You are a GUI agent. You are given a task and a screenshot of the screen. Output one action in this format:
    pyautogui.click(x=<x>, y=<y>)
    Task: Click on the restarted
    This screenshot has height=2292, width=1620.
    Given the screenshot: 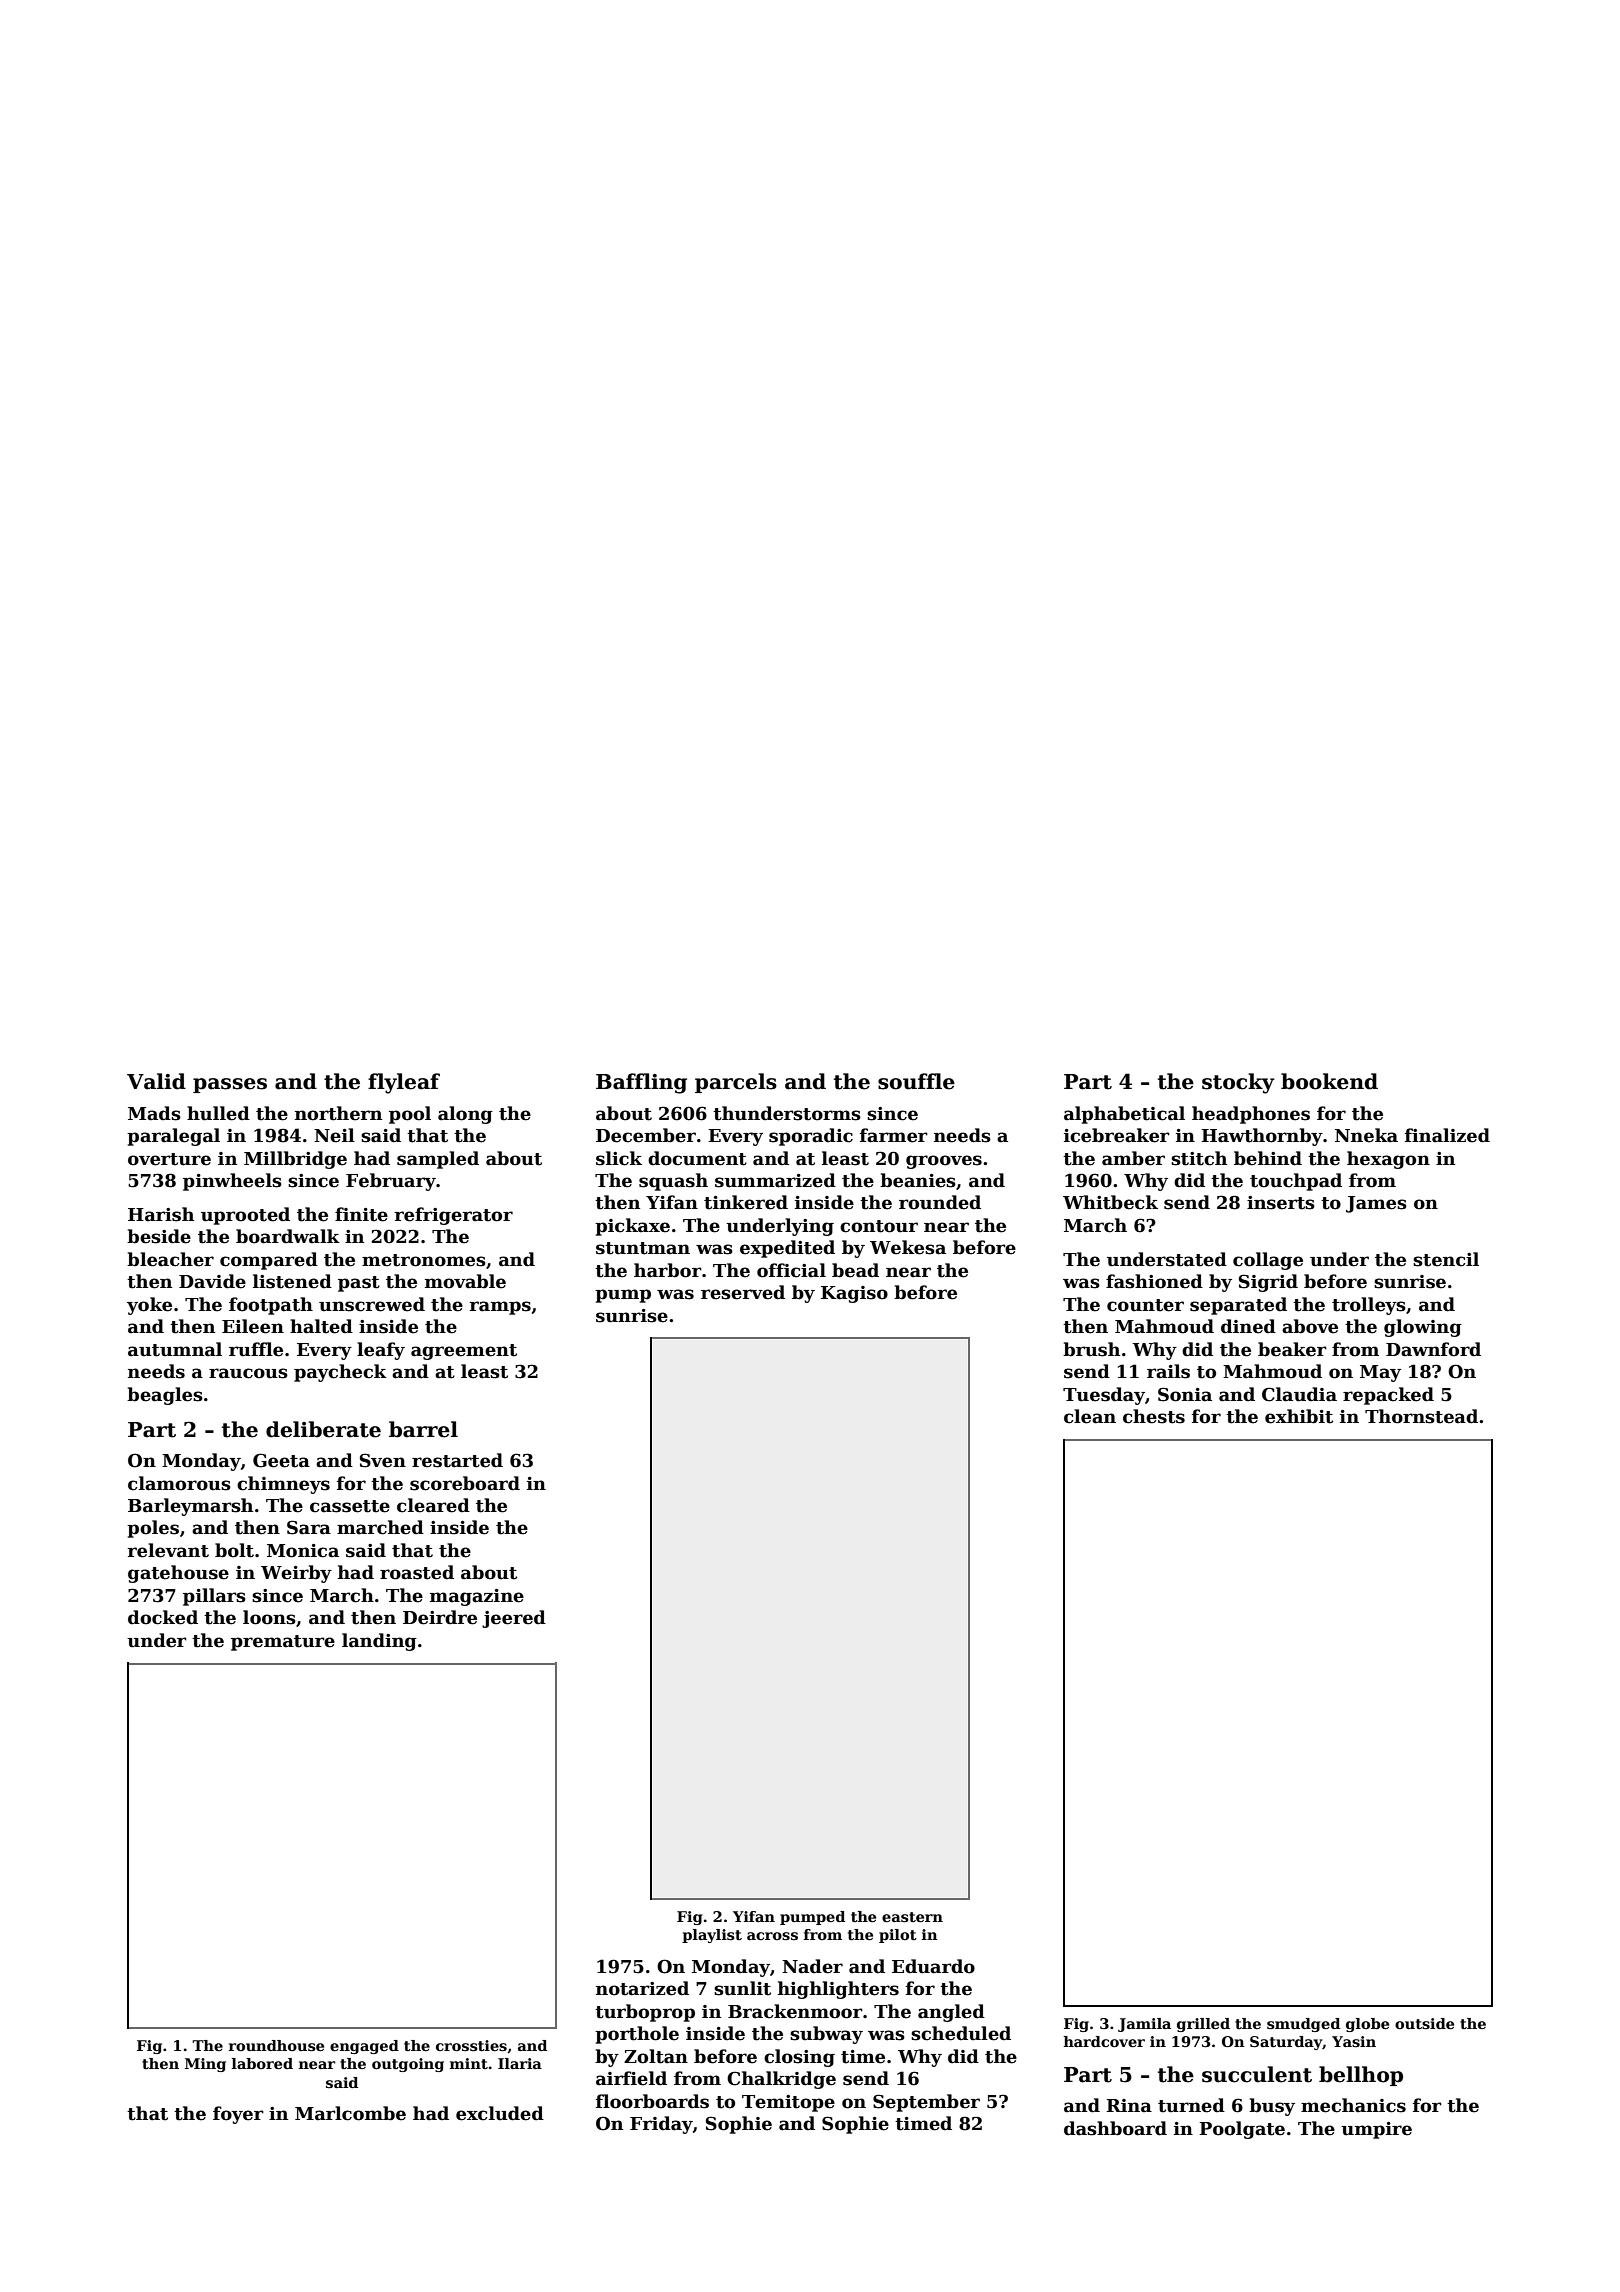 What is the action you would take?
    pyautogui.click(x=457, y=1460)
